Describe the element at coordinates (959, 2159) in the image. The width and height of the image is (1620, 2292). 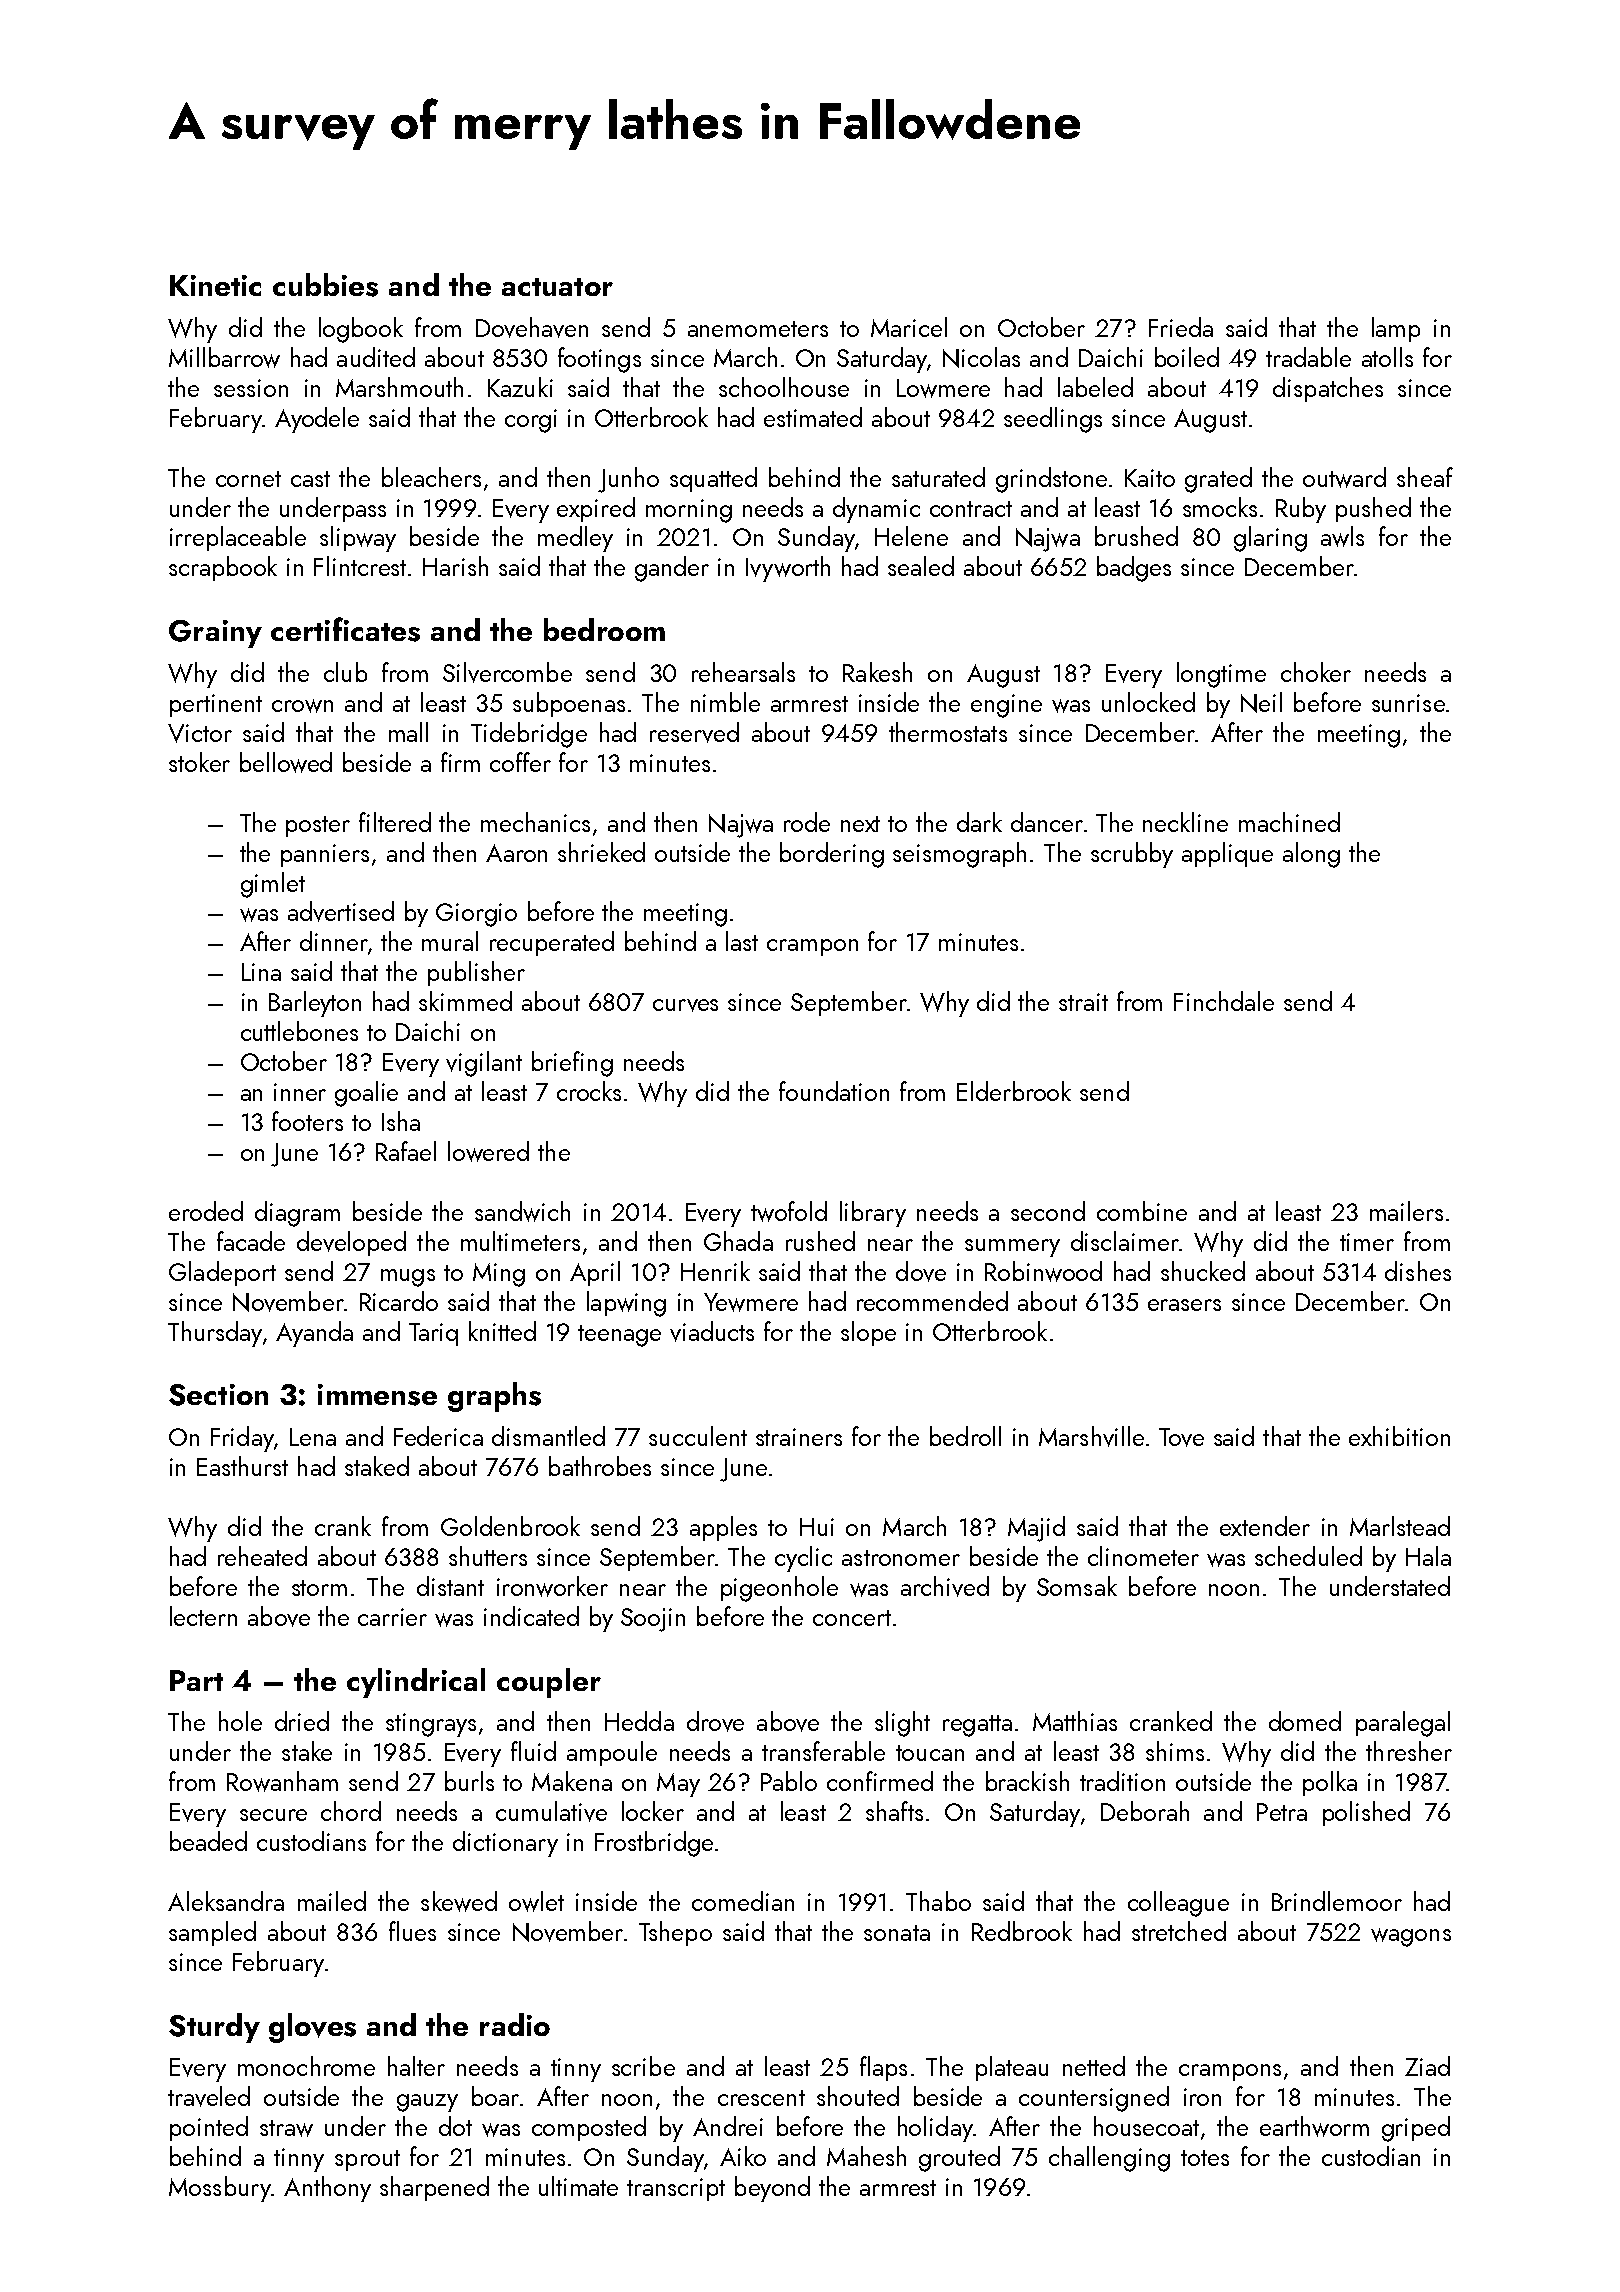
I see `grouted` at that location.
